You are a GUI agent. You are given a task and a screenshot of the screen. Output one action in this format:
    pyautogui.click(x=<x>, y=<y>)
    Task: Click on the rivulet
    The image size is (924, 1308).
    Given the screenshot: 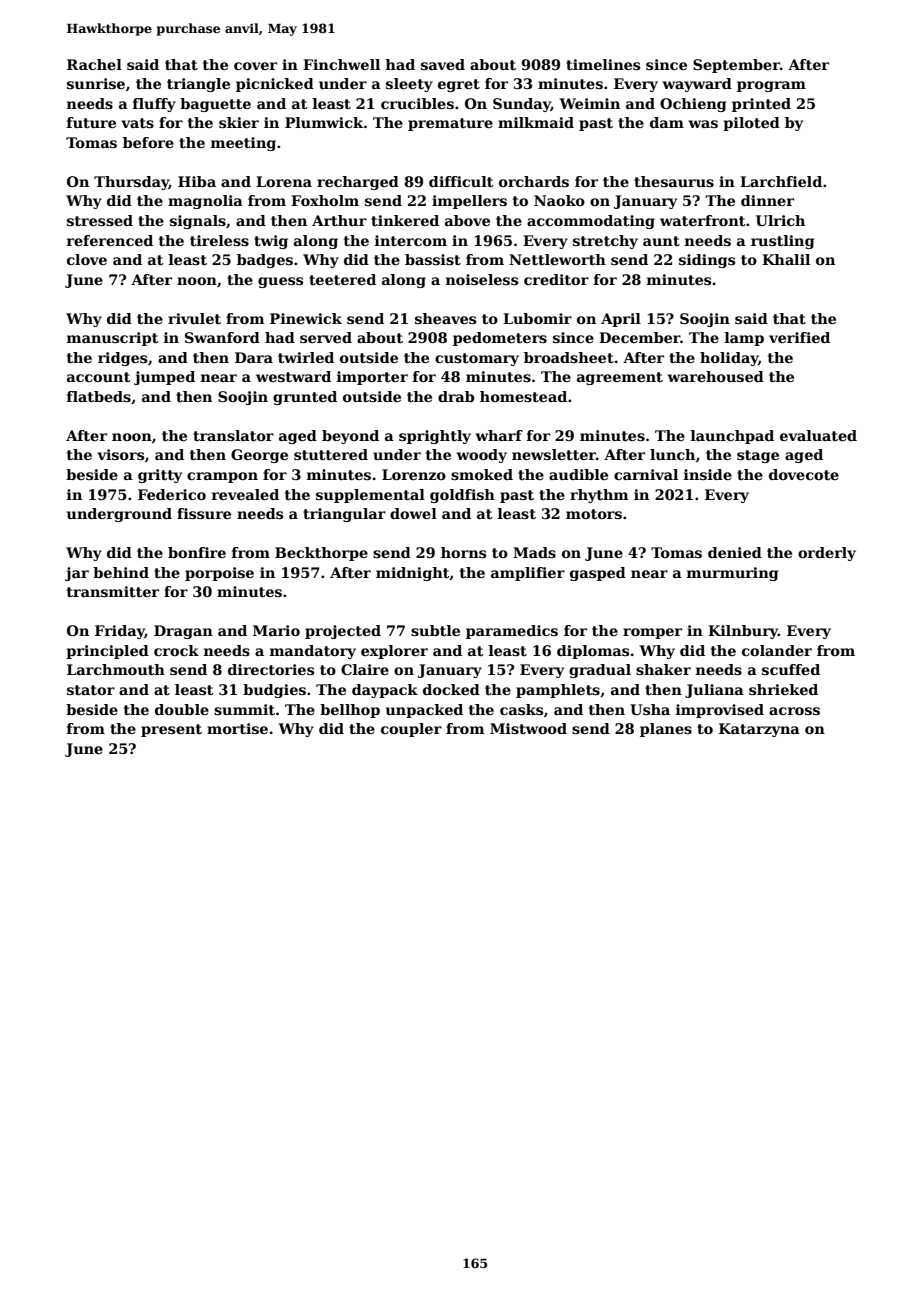 What is the action you would take?
    pyautogui.click(x=194, y=318)
